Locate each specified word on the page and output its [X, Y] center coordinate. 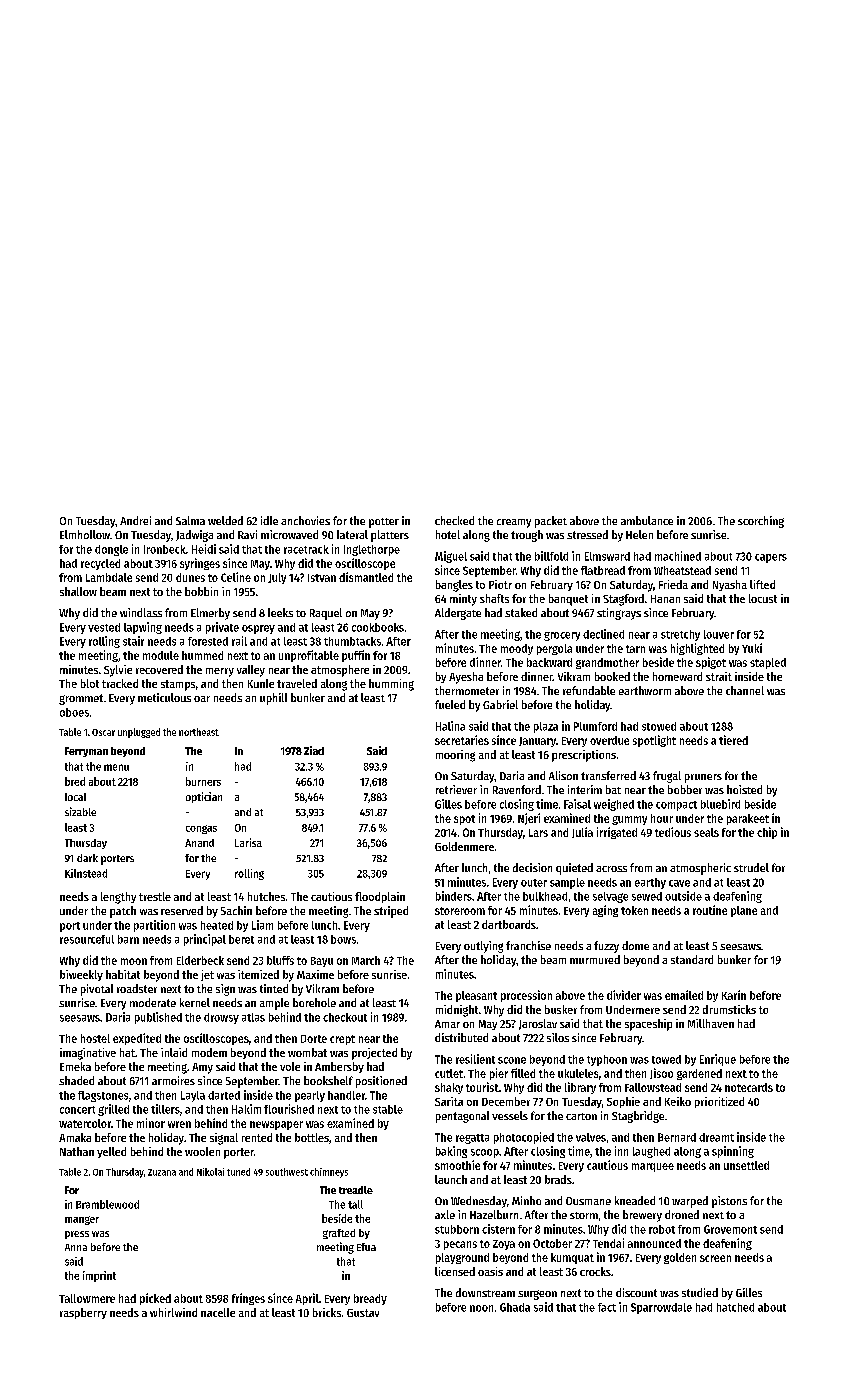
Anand [199, 843]
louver [719, 634]
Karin [734, 995]
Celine [236, 577]
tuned [238, 1172]
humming [391, 685]
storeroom [460, 911]
